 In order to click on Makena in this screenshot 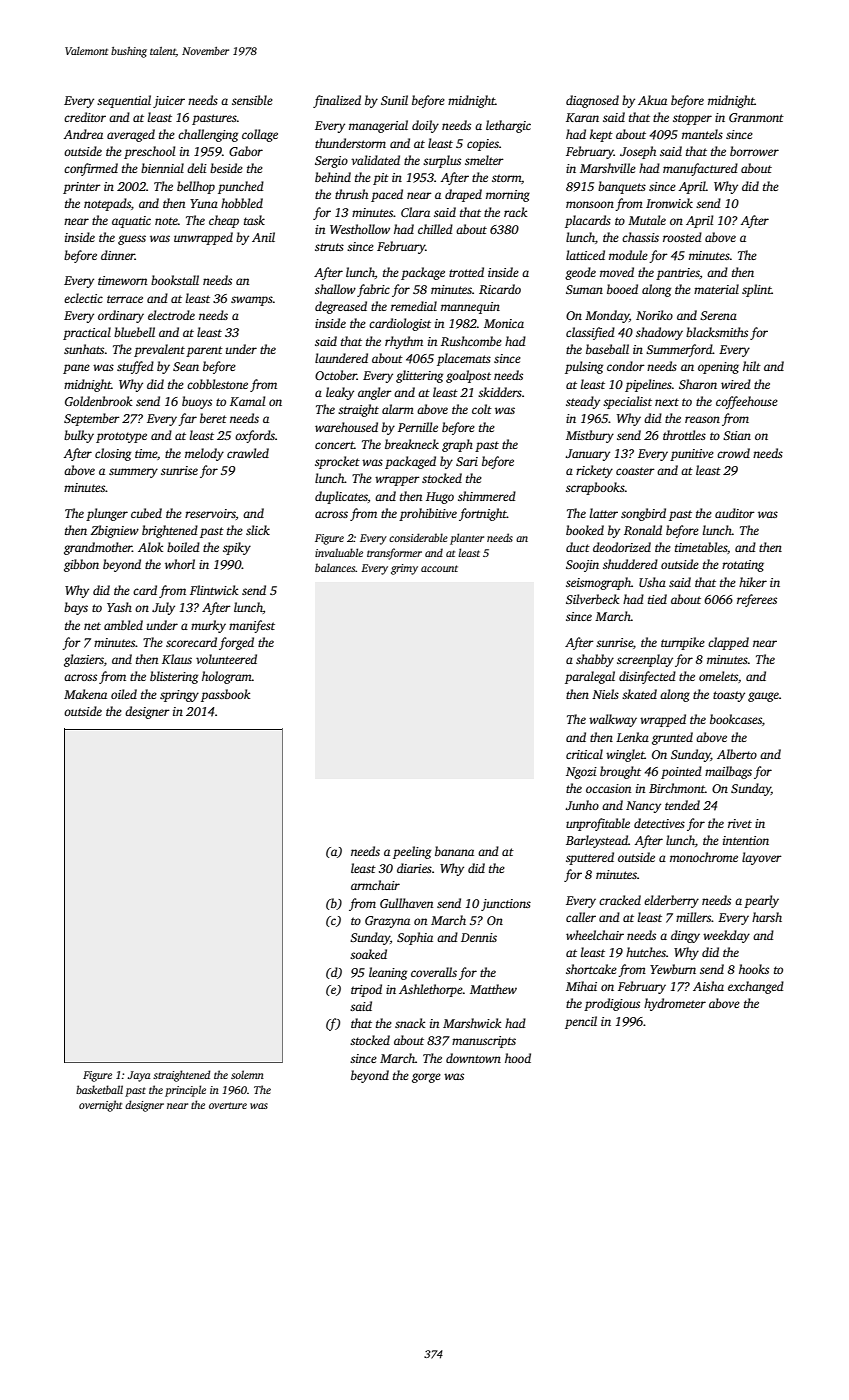, I will do `click(85, 694)`.
